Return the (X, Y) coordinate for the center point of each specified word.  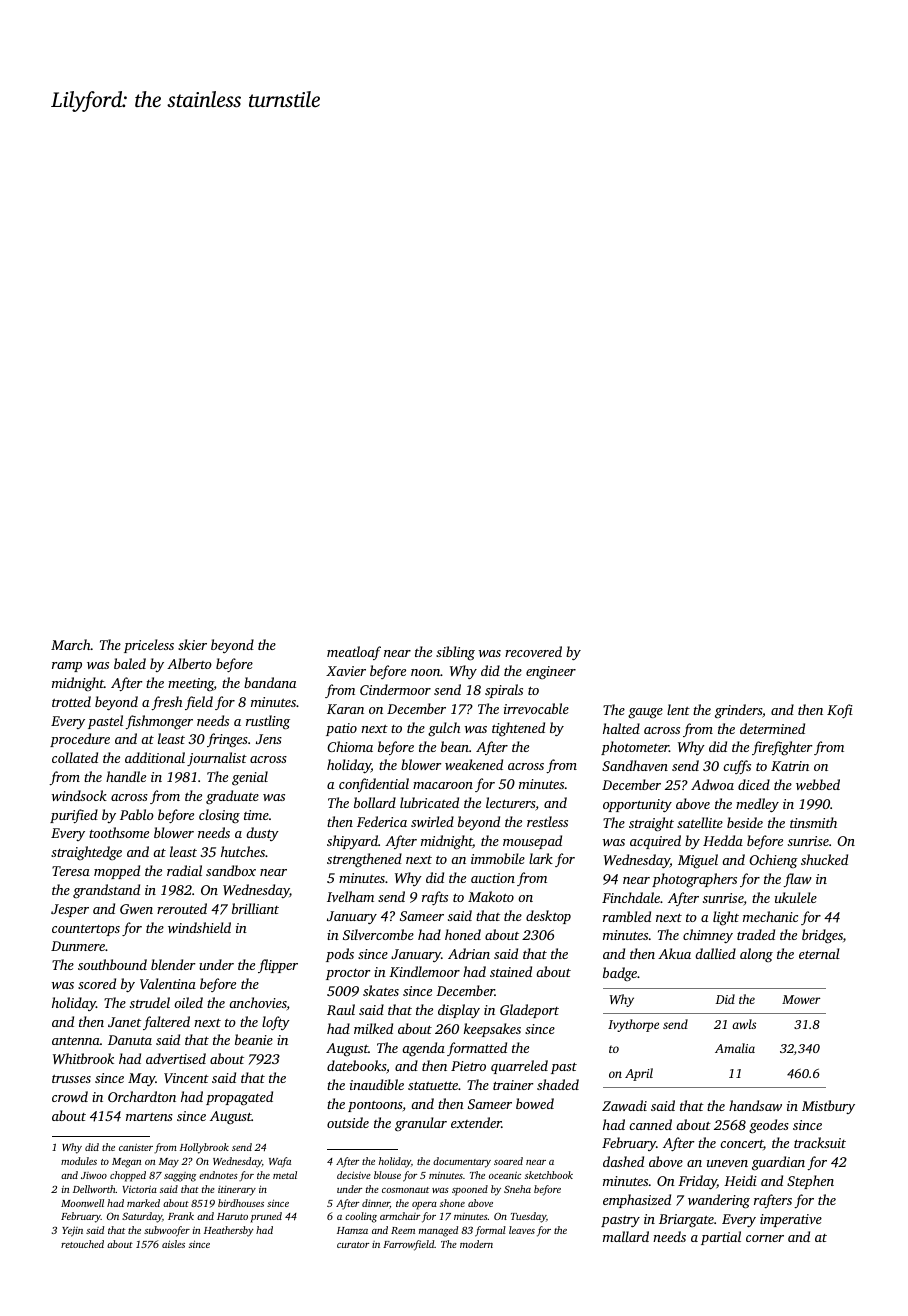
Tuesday (528, 1217)
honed (463, 934)
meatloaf (354, 653)
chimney (708, 936)
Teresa (71, 871)
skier (192, 644)
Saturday (142, 1217)
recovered (533, 651)
